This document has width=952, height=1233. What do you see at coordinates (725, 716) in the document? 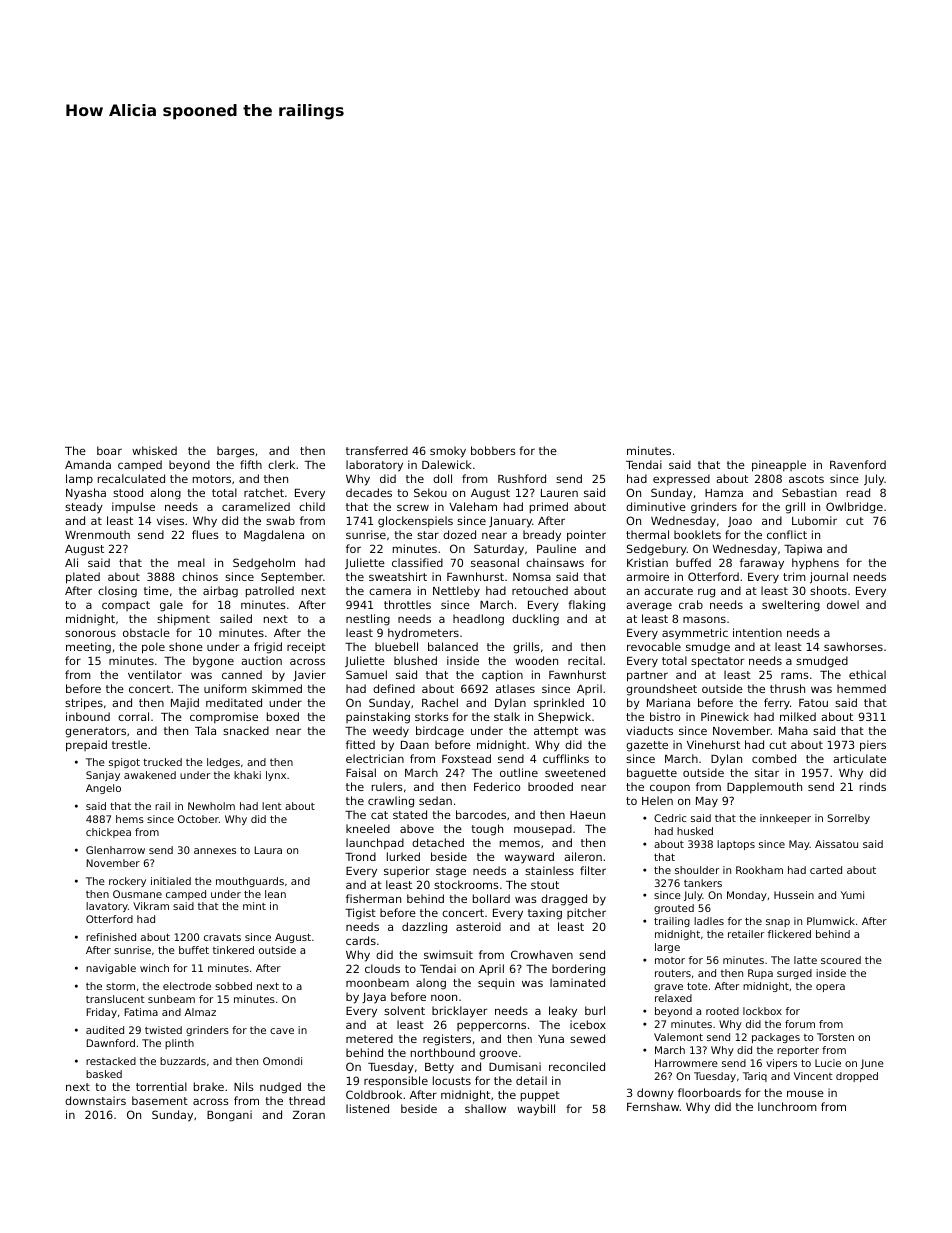
I see `Pinewick` at bounding box center [725, 716].
